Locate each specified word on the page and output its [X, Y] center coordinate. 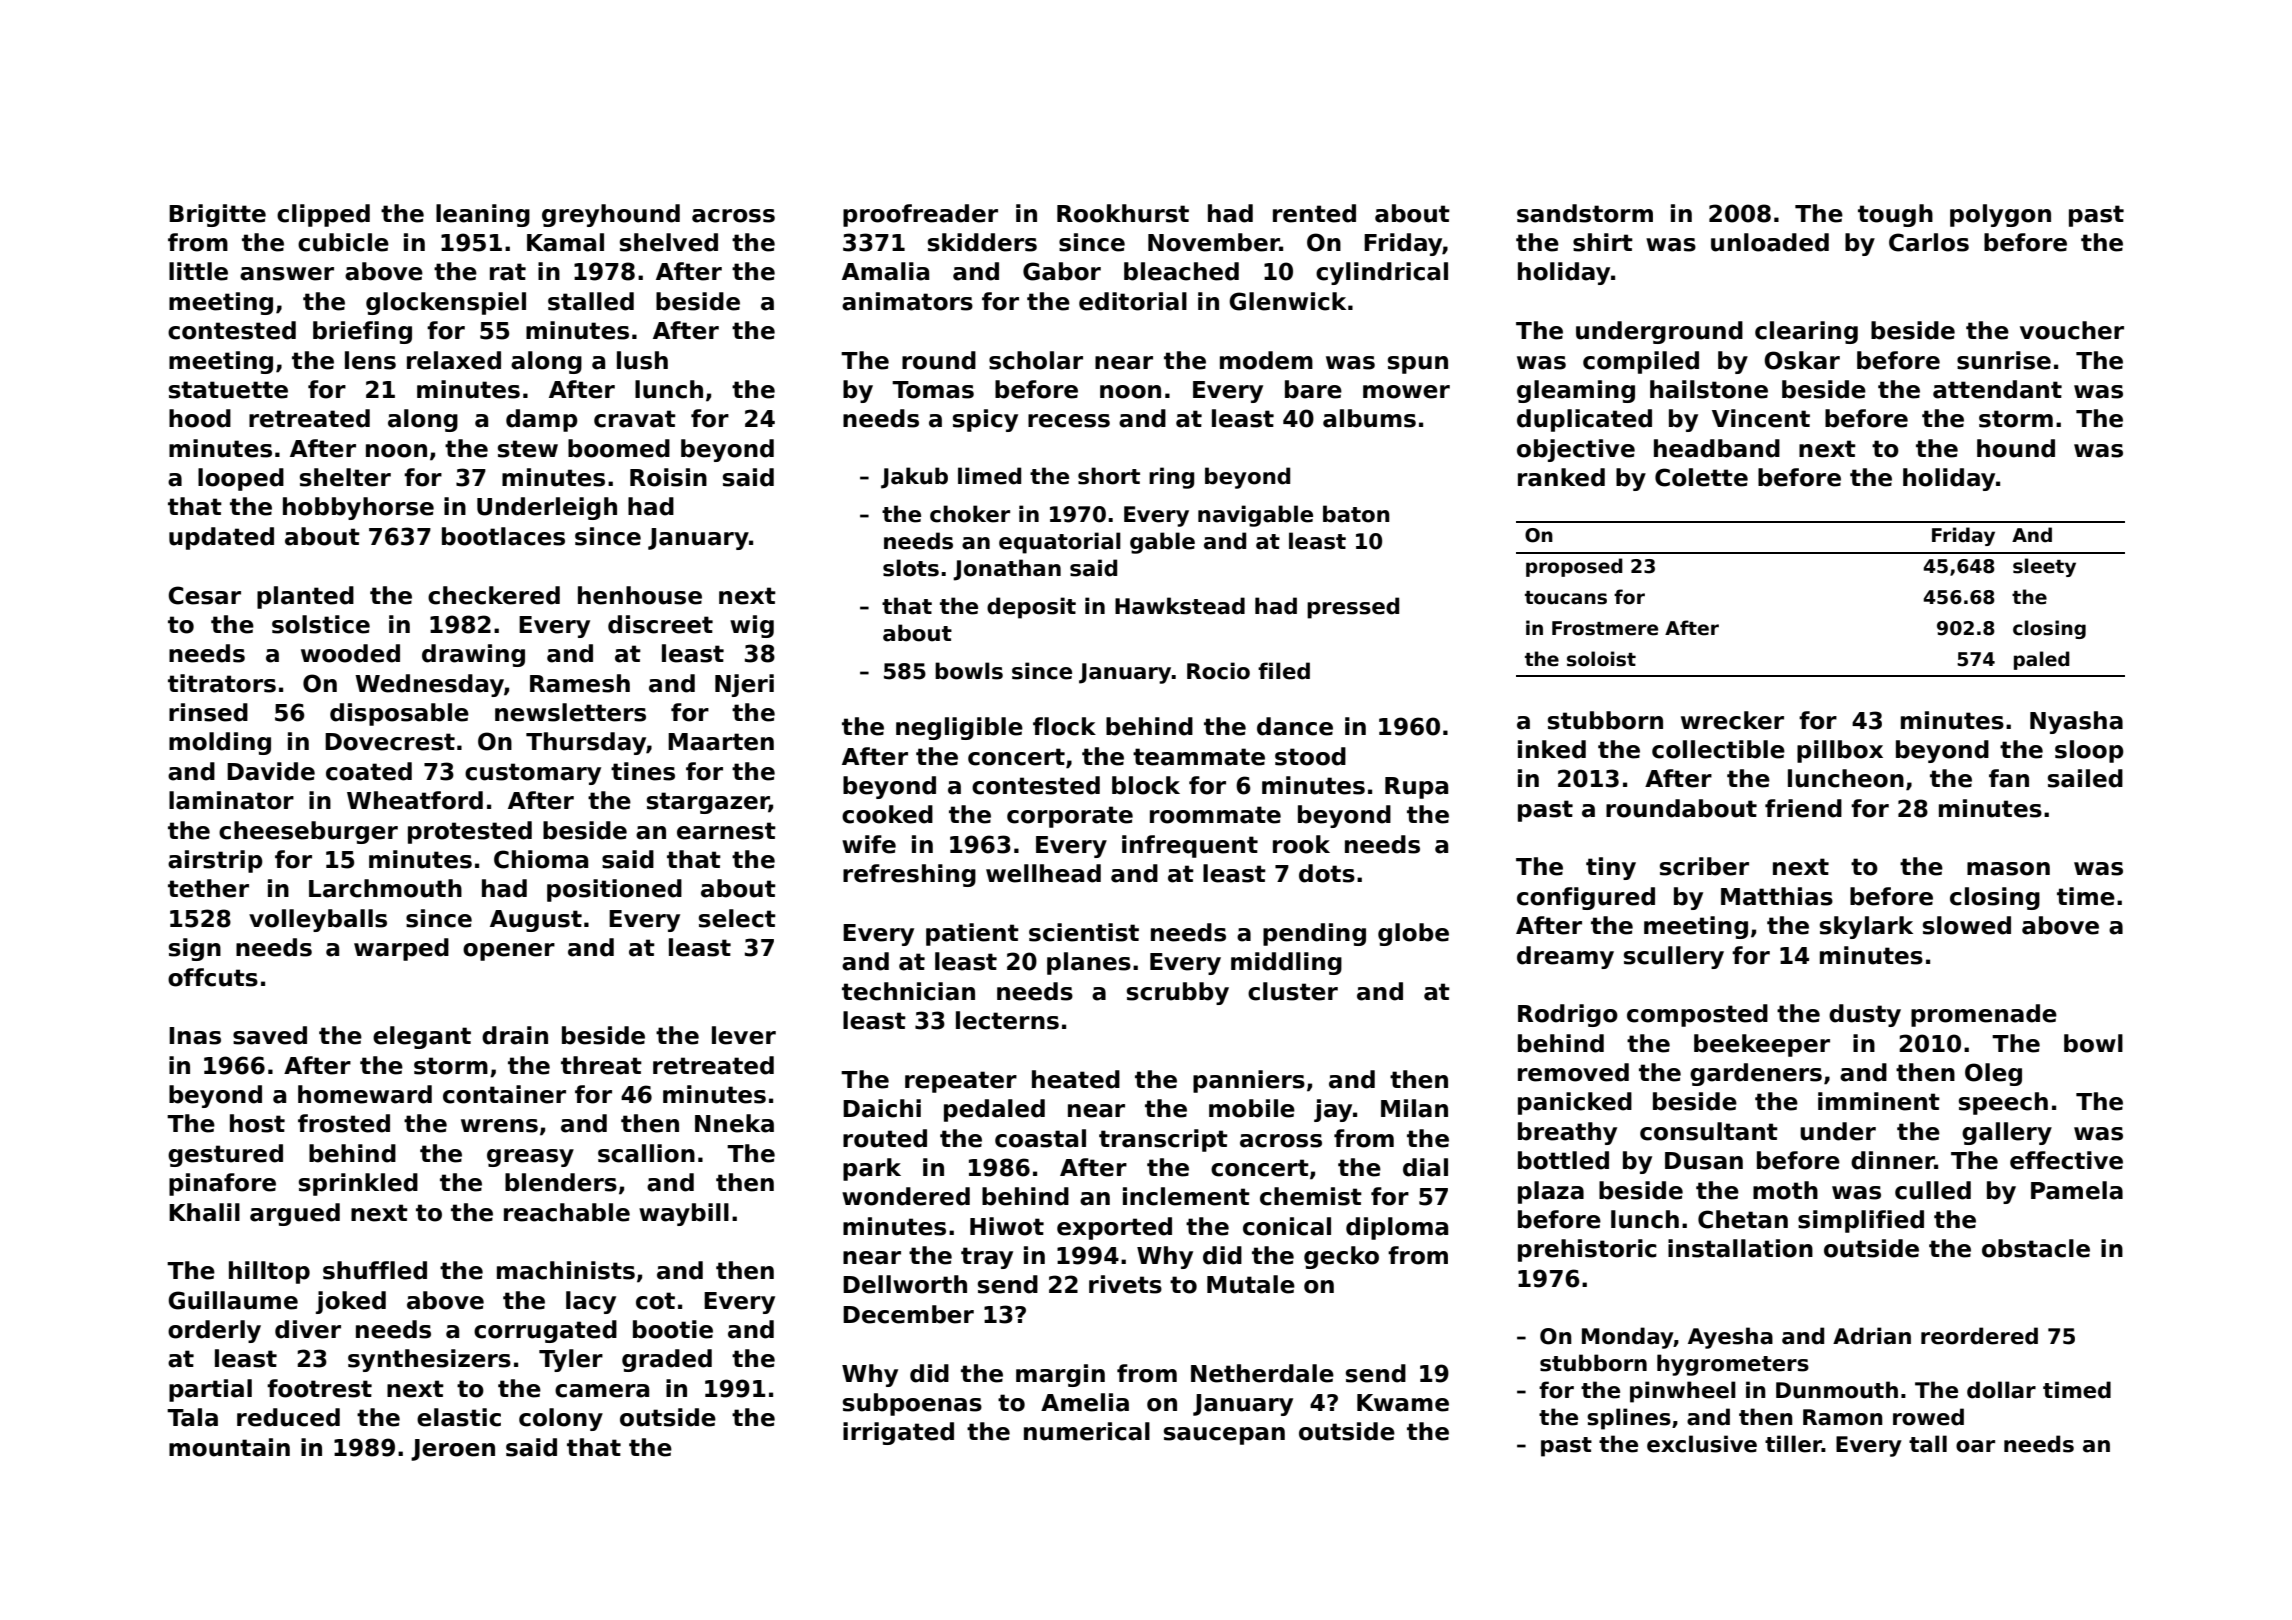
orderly [214, 1331]
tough [1895, 215]
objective [1576, 450]
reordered [1979, 1336]
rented [1314, 213]
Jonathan [1007, 570]
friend [1803, 808]
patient [972, 934]
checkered [494, 595]
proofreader [920, 215]
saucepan [1224, 1436]
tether [208, 888]
